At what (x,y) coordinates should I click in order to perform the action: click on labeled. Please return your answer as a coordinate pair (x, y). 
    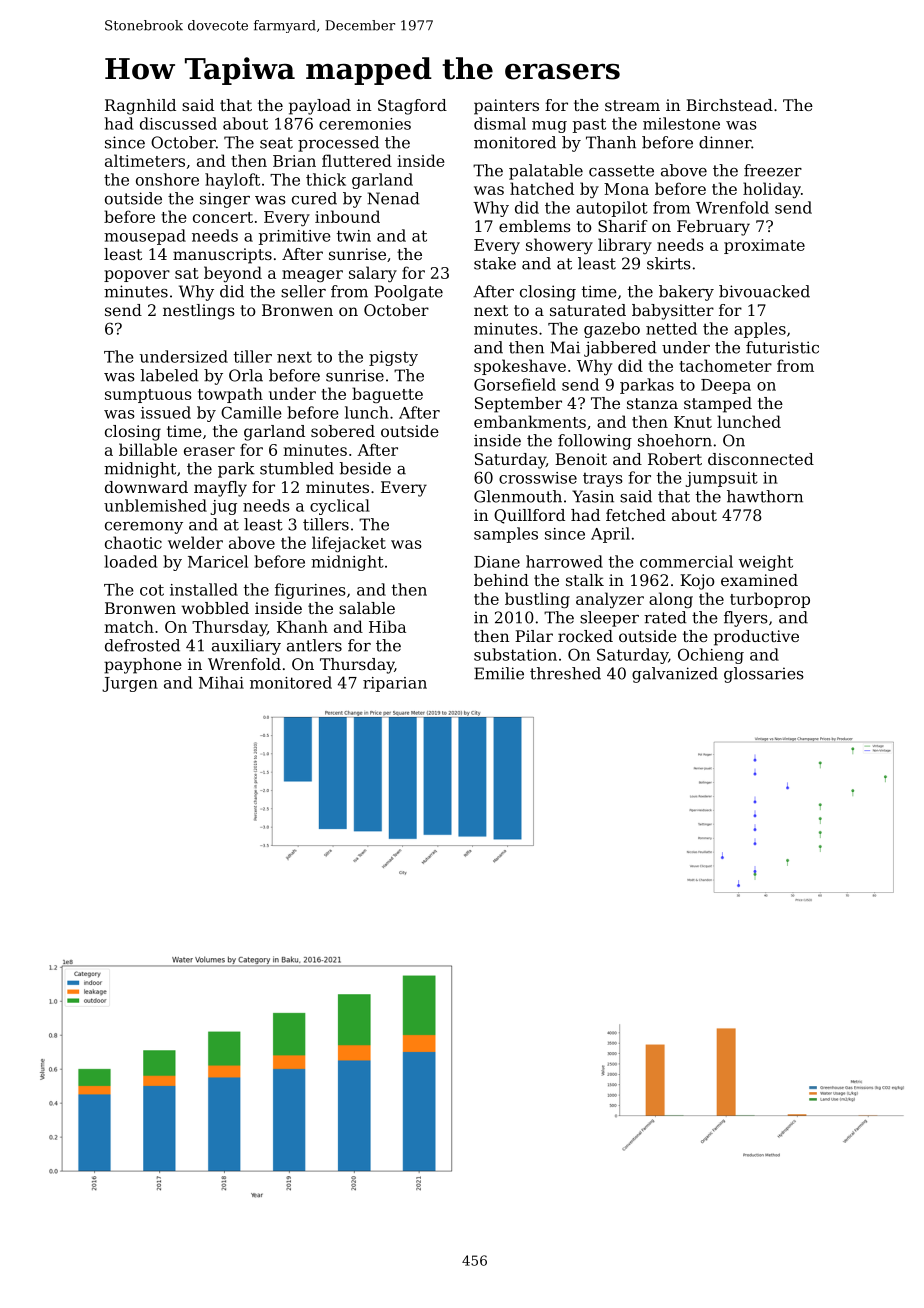
    Looking at the image, I should click on (170, 375).
